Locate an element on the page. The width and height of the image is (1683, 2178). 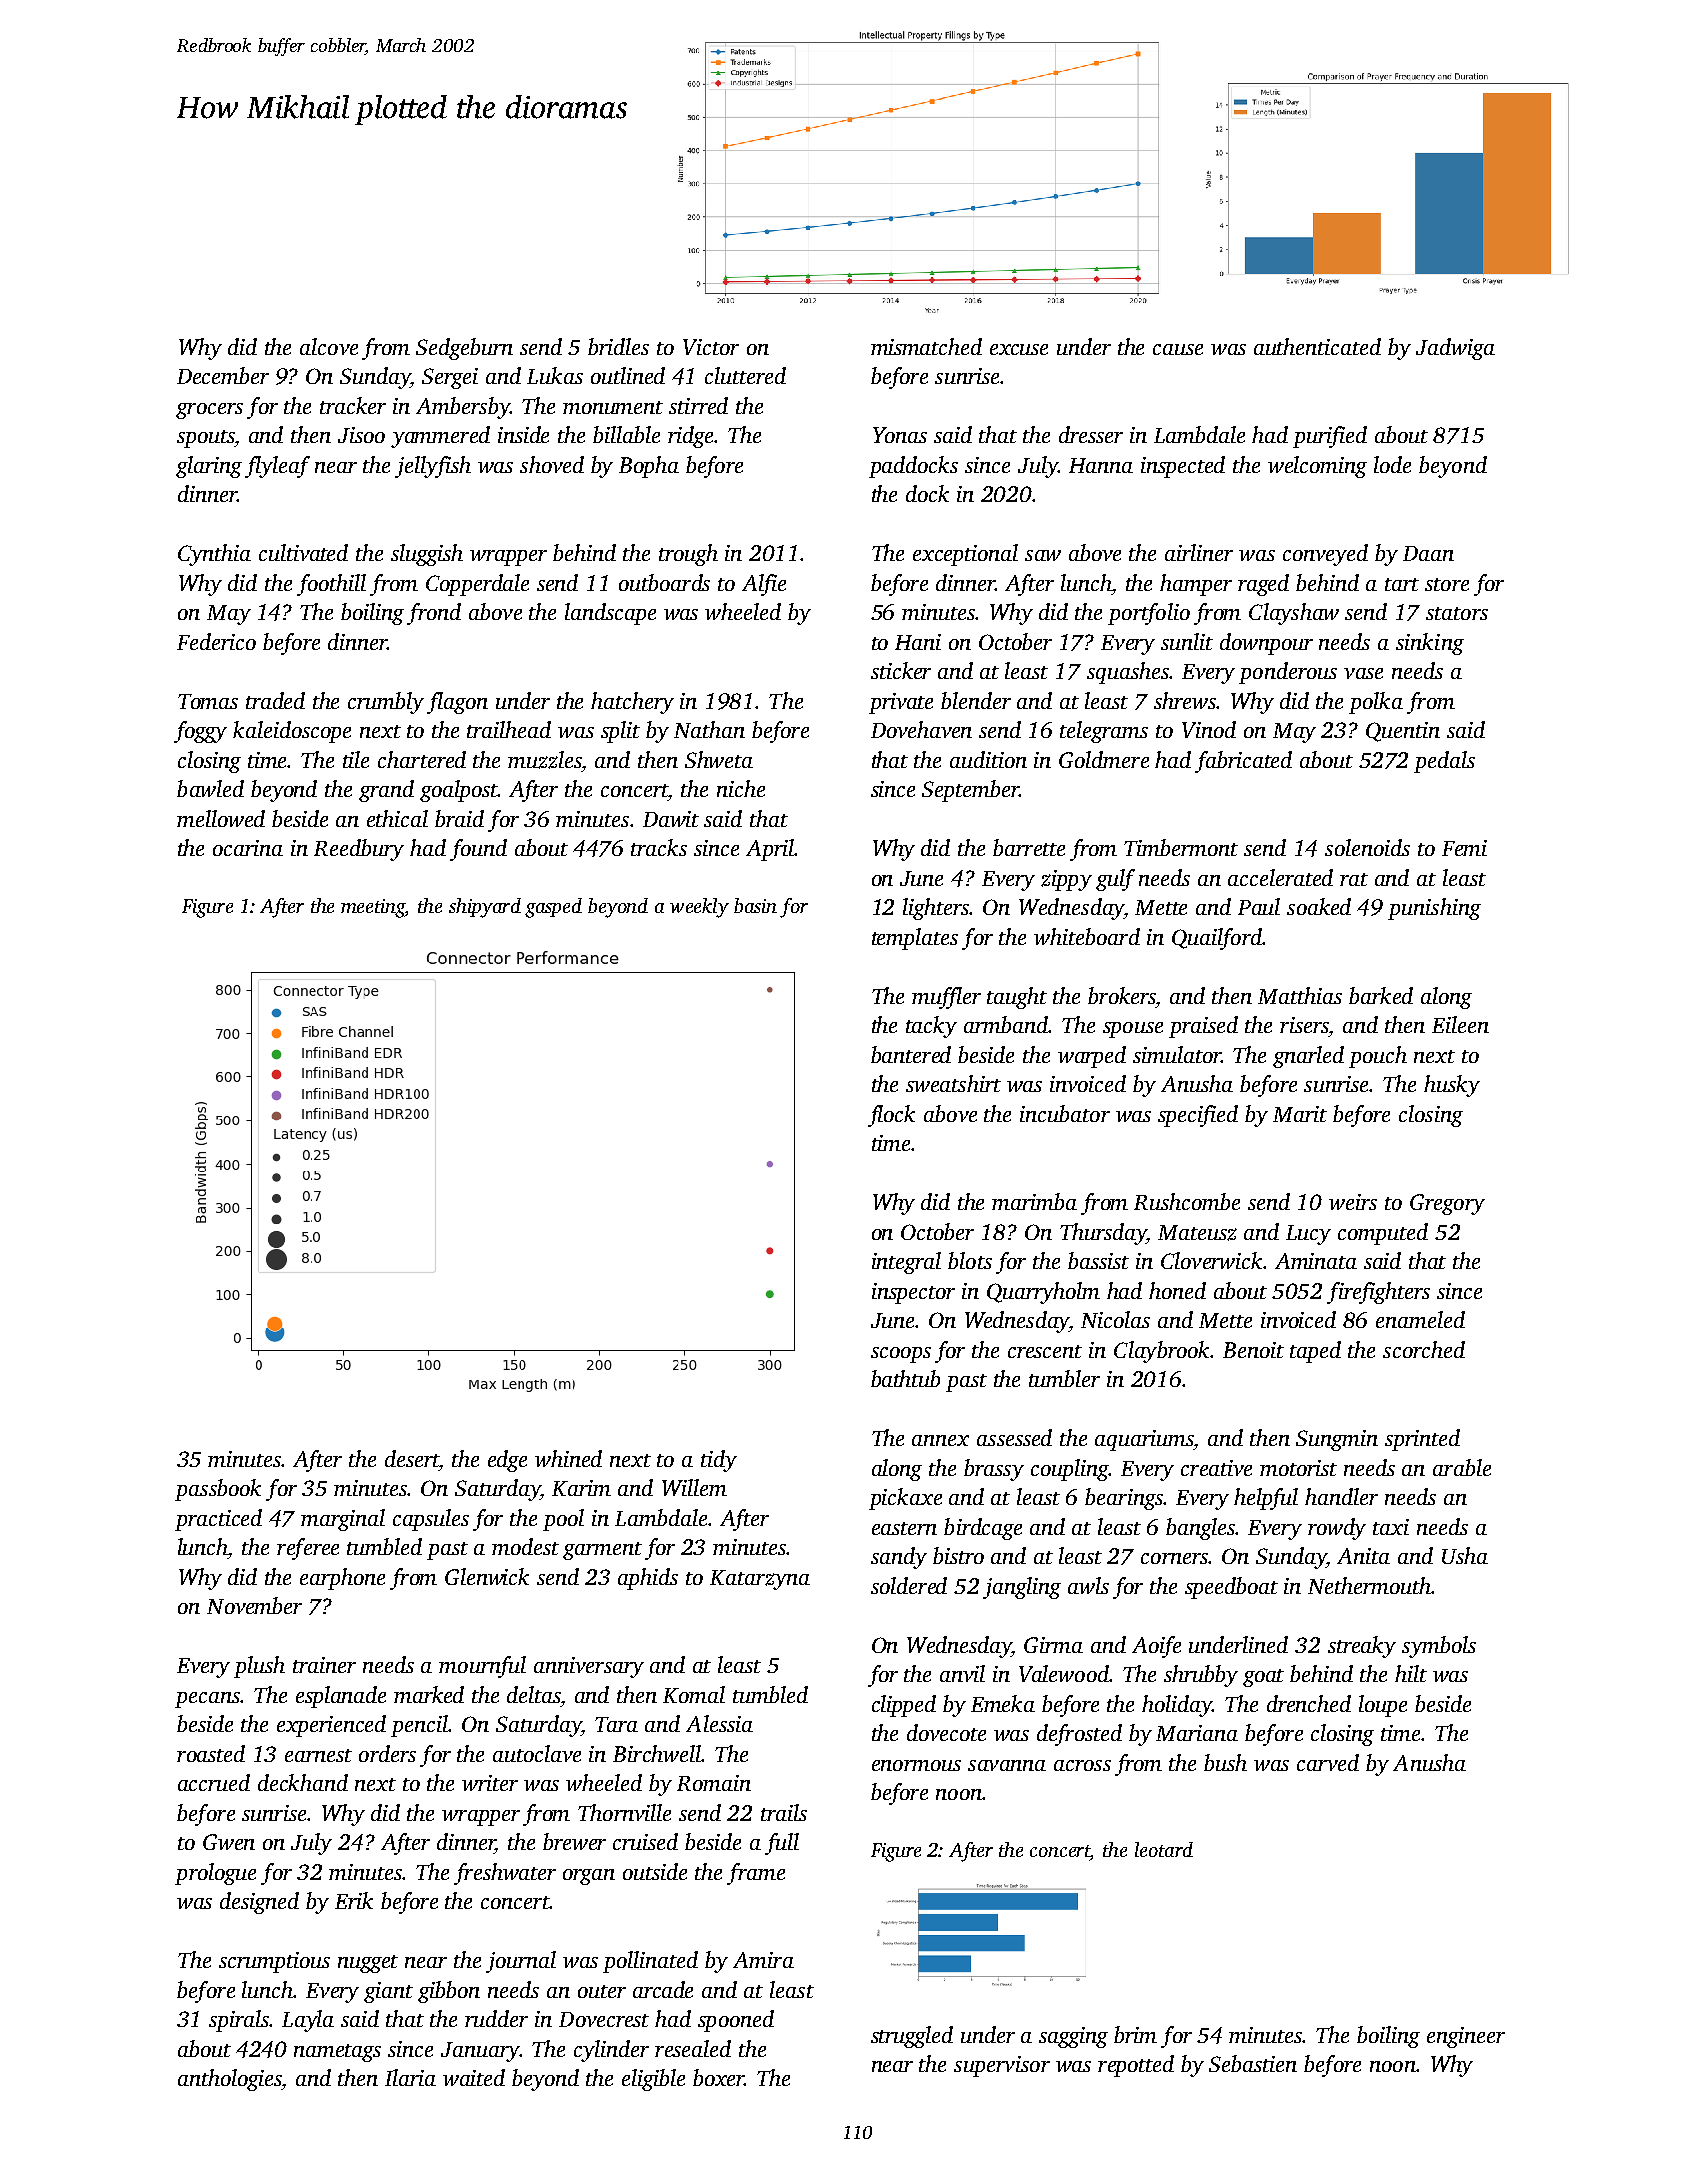
anthologies is located at coordinates (230, 2080).
